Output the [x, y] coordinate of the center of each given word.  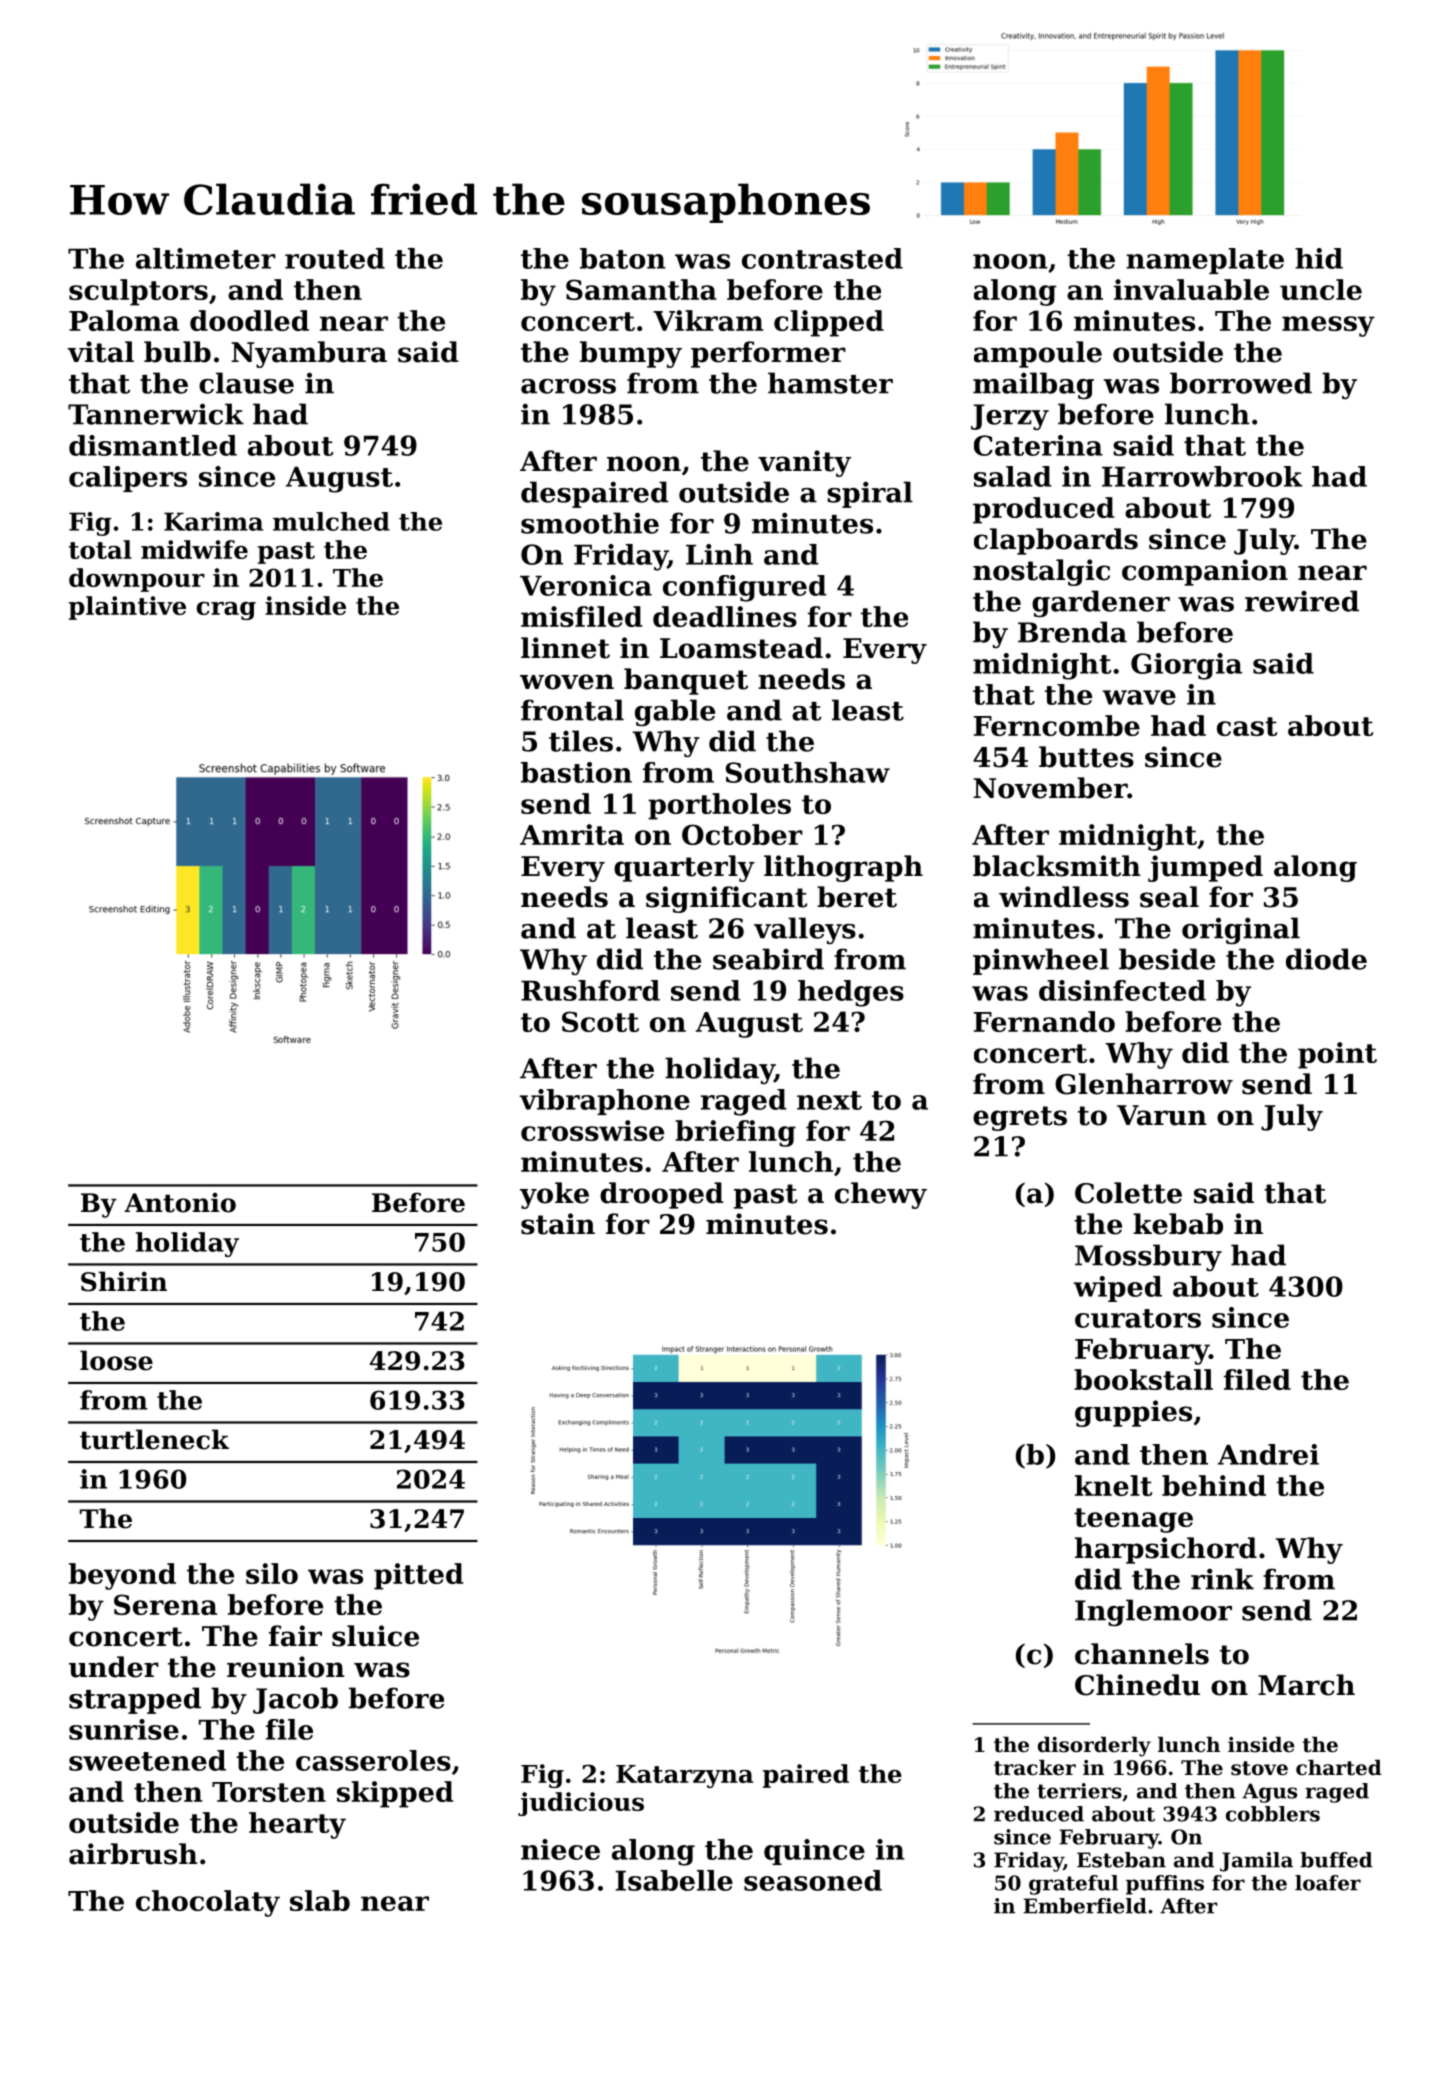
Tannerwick [156, 414]
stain [558, 1224]
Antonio [180, 1203]
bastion [576, 772]
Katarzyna [684, 1776]
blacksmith [1057, 866]
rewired [1302, 601]
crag [226, 611]
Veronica [586, 585]
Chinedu [1137, 1685]
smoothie [590, 523]
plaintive [127, 608]
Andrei [1268, 1454]
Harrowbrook [1202, 476]
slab [320, 1900]
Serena [165, 1604]
